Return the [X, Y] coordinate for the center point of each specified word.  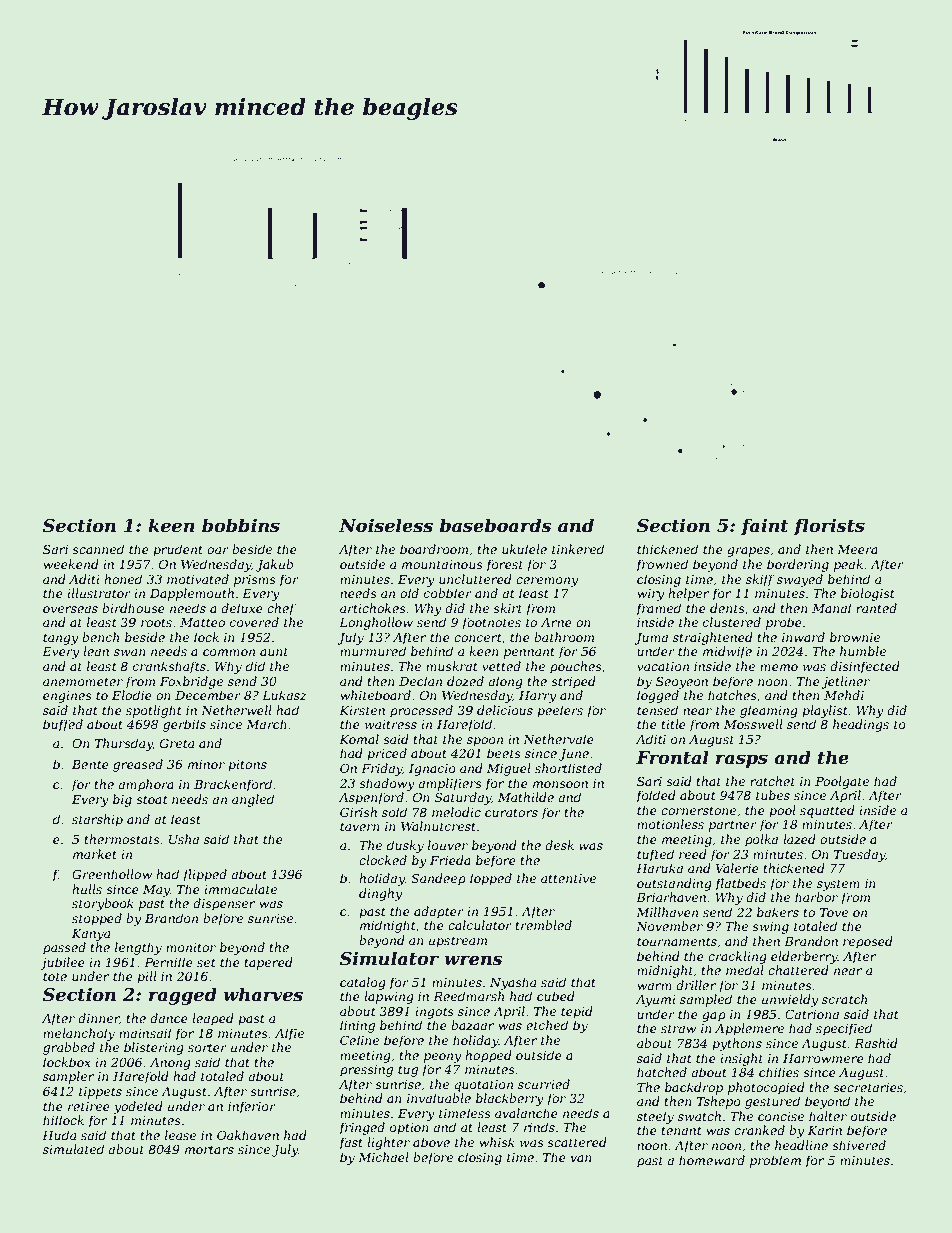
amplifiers [450, 784]
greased [138, 765]
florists [829, 527]
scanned [98, 549]
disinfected [865, 667]
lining [357, 1026]
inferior [252, 1107]
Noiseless [386, 525]
